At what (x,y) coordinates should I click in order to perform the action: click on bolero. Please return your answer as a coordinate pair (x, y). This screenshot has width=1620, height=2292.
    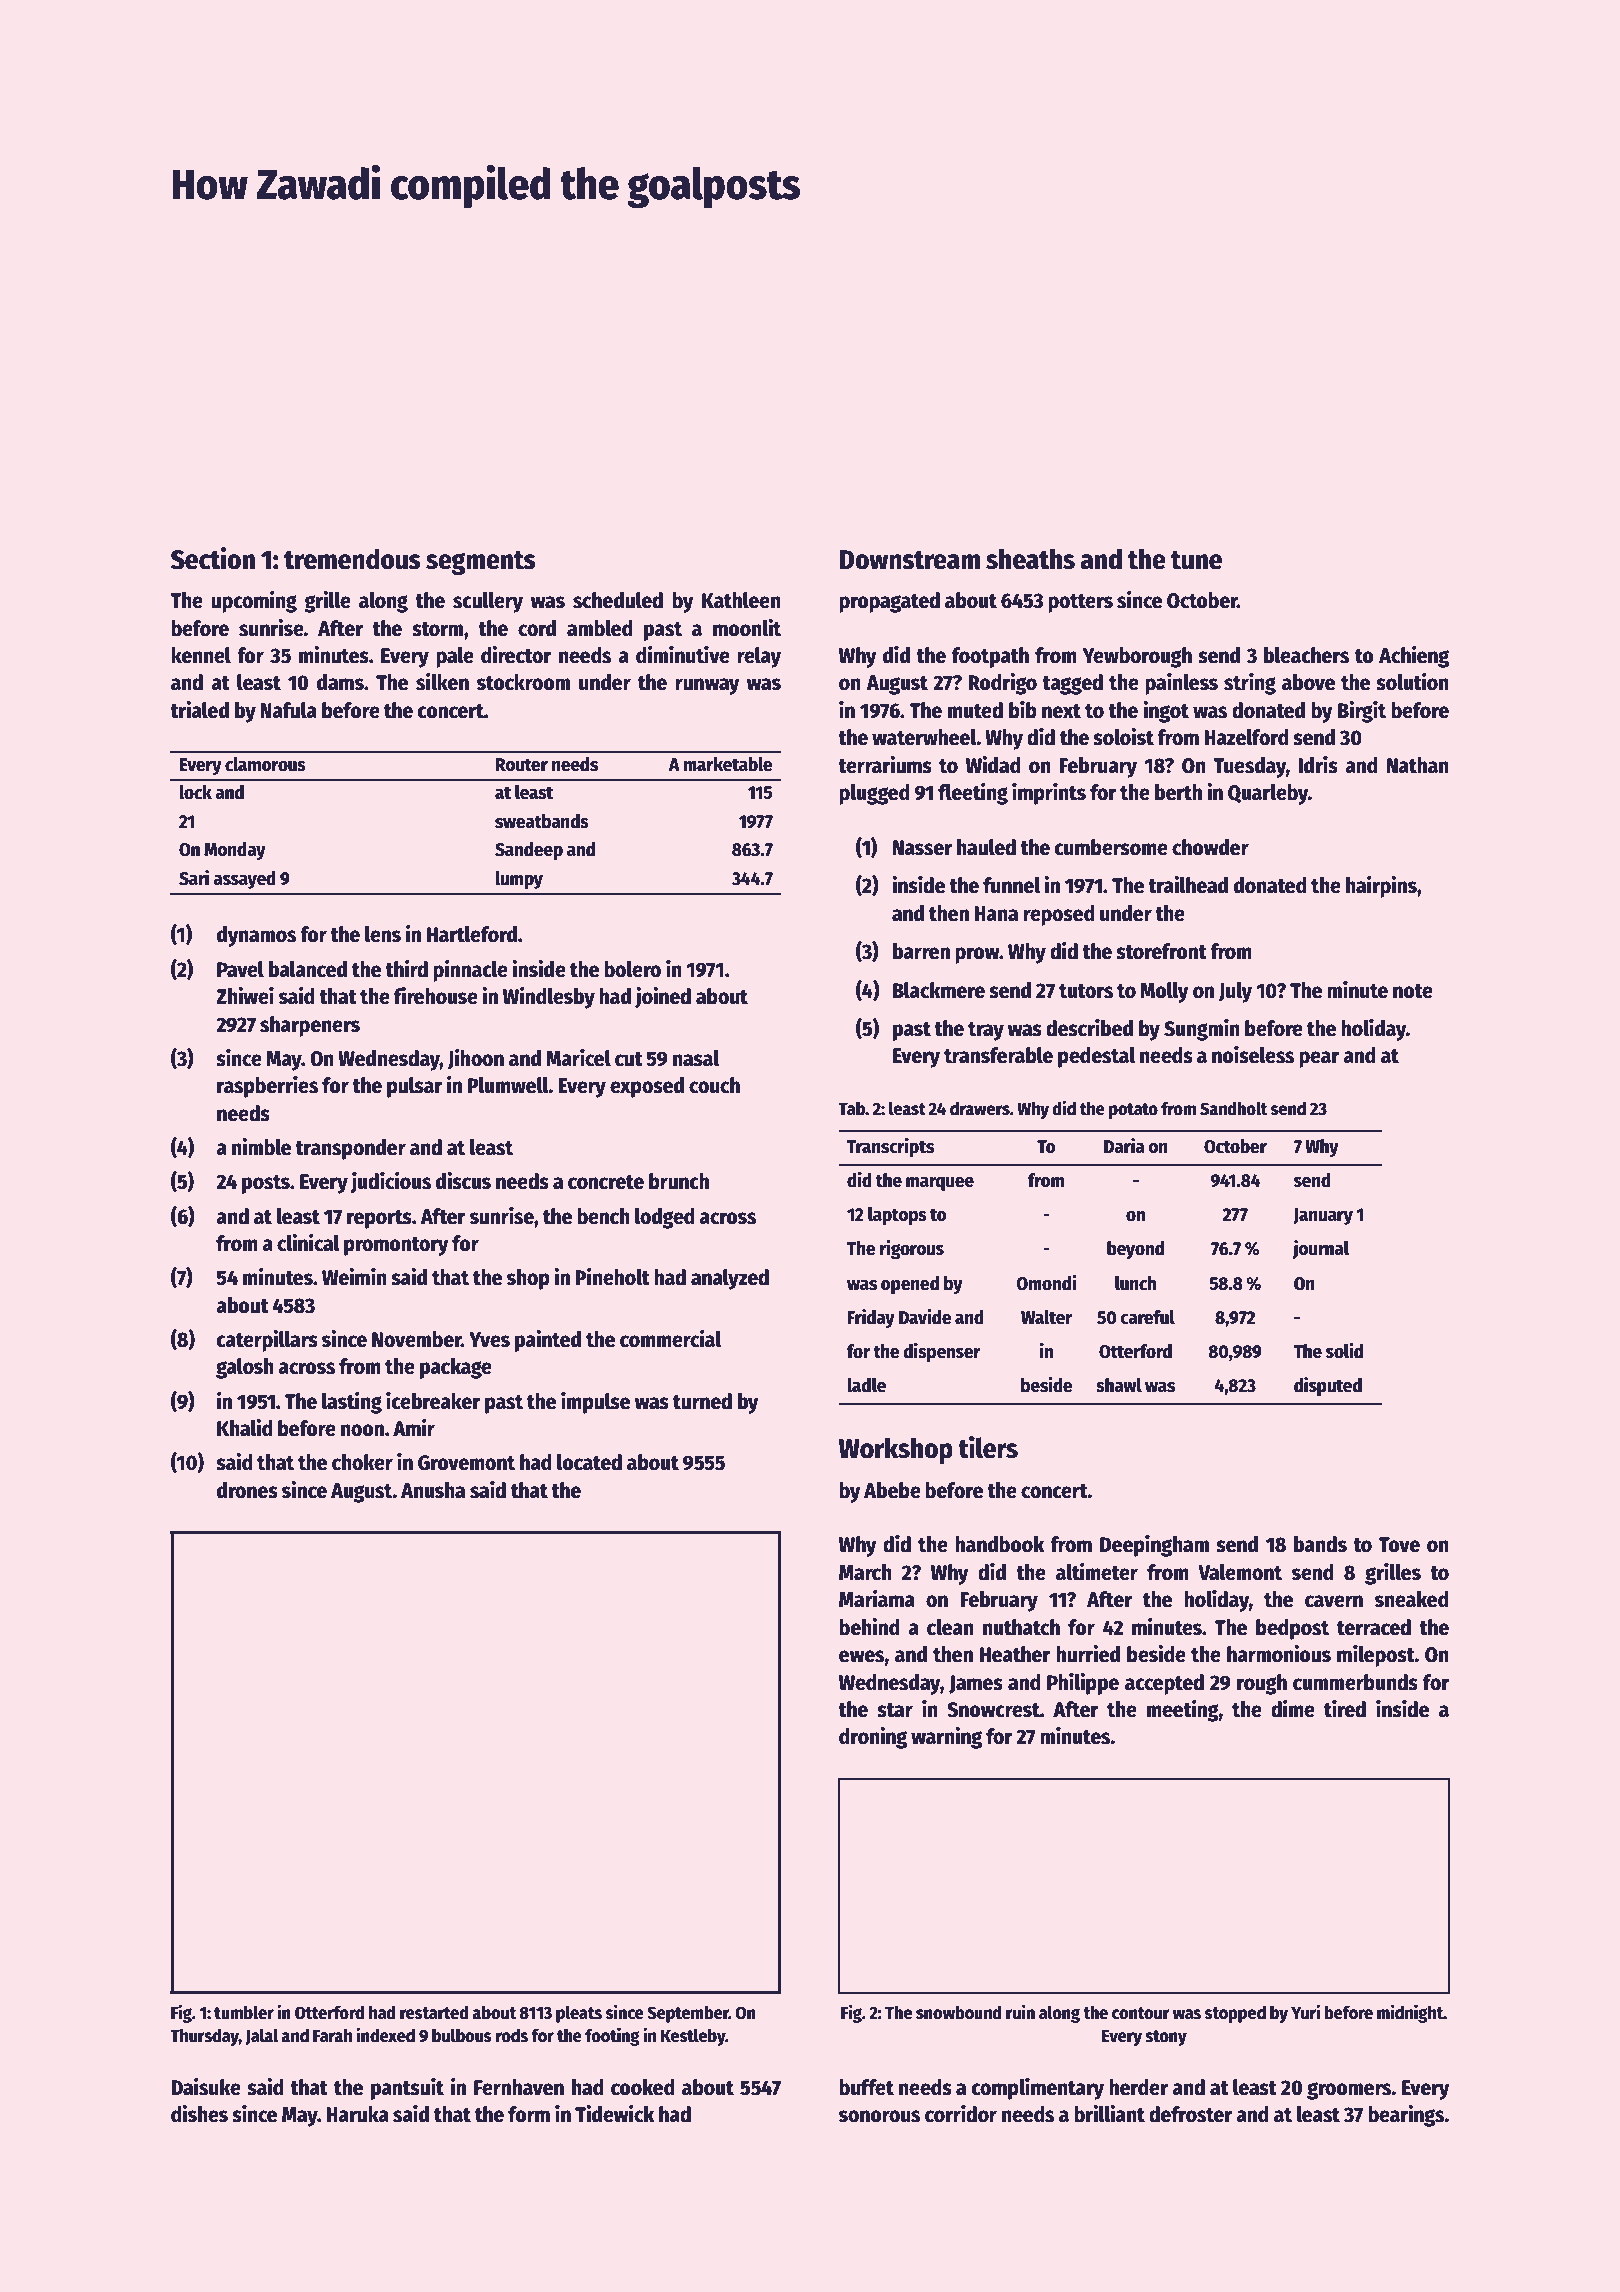
    Looking at the image, I should click on (632, 969).
